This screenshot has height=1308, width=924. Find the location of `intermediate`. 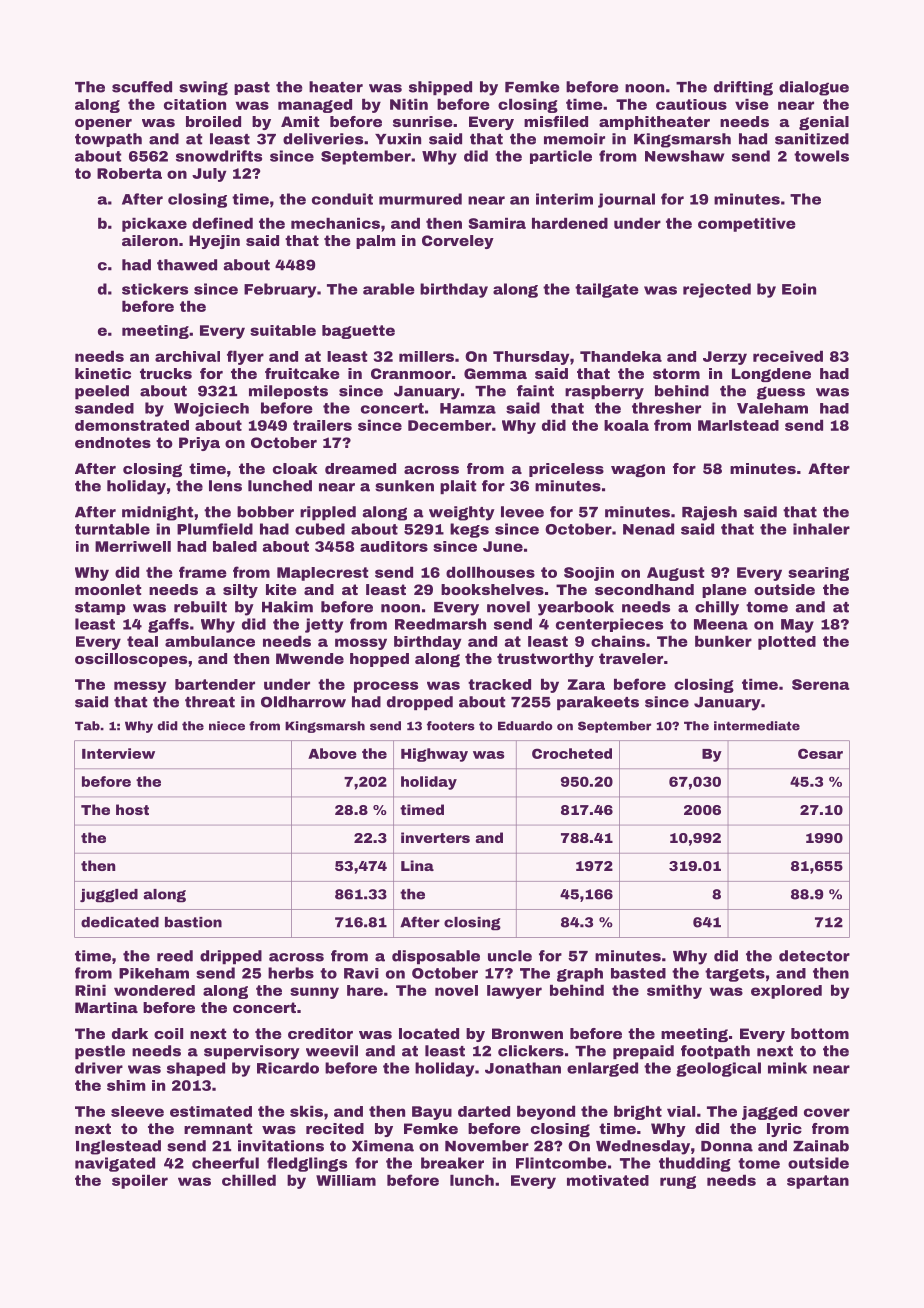

intermediate is located at coordinates (757, 726).
